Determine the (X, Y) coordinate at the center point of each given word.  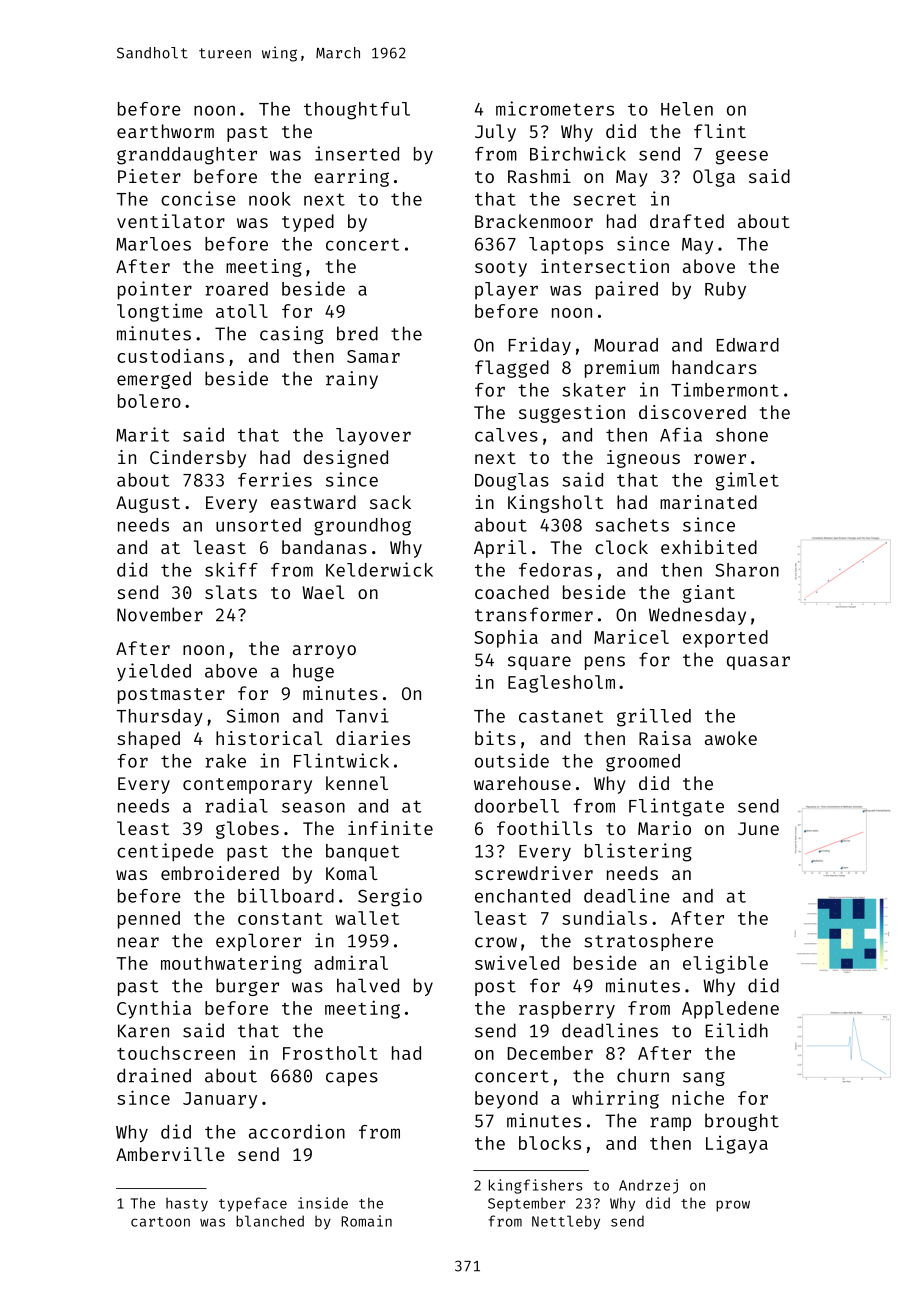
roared (236, 289)
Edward (748, 345)
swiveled (517, 962)
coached (512, 592)
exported (725, 639)
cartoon (160, 1222)
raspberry (567, 1010)
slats (231, 592)
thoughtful (357, 111)
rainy (352, 380)
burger (247, 987)
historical (269, 738)
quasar (758, 663)
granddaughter (187, 156)
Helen (687, 109)
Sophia (506, 638)
